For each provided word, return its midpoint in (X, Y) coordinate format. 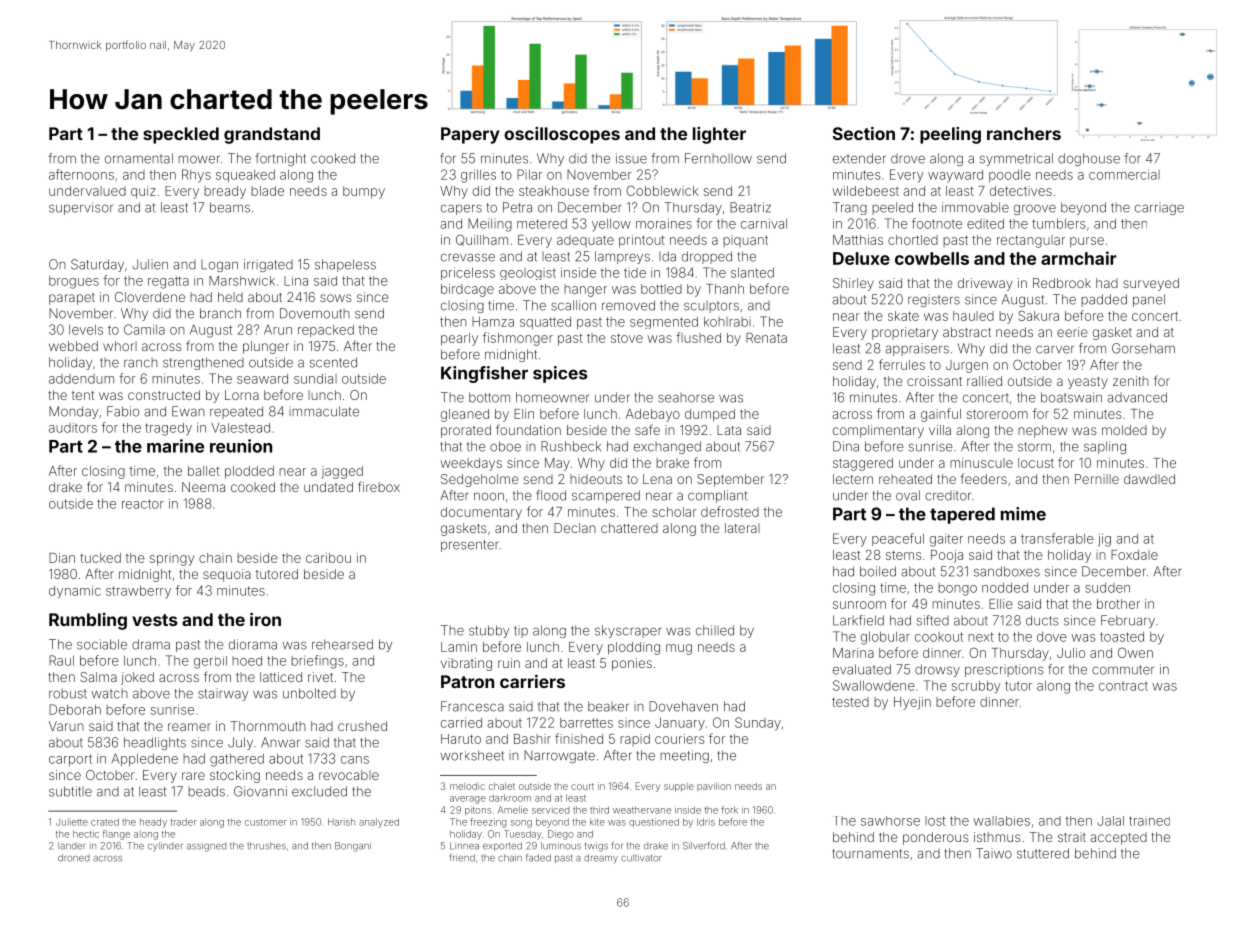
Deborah (75, 709)
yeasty (1088, 383)
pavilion (714, 787)
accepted (1119, 838)
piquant (745, 241)
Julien (150, 264)
